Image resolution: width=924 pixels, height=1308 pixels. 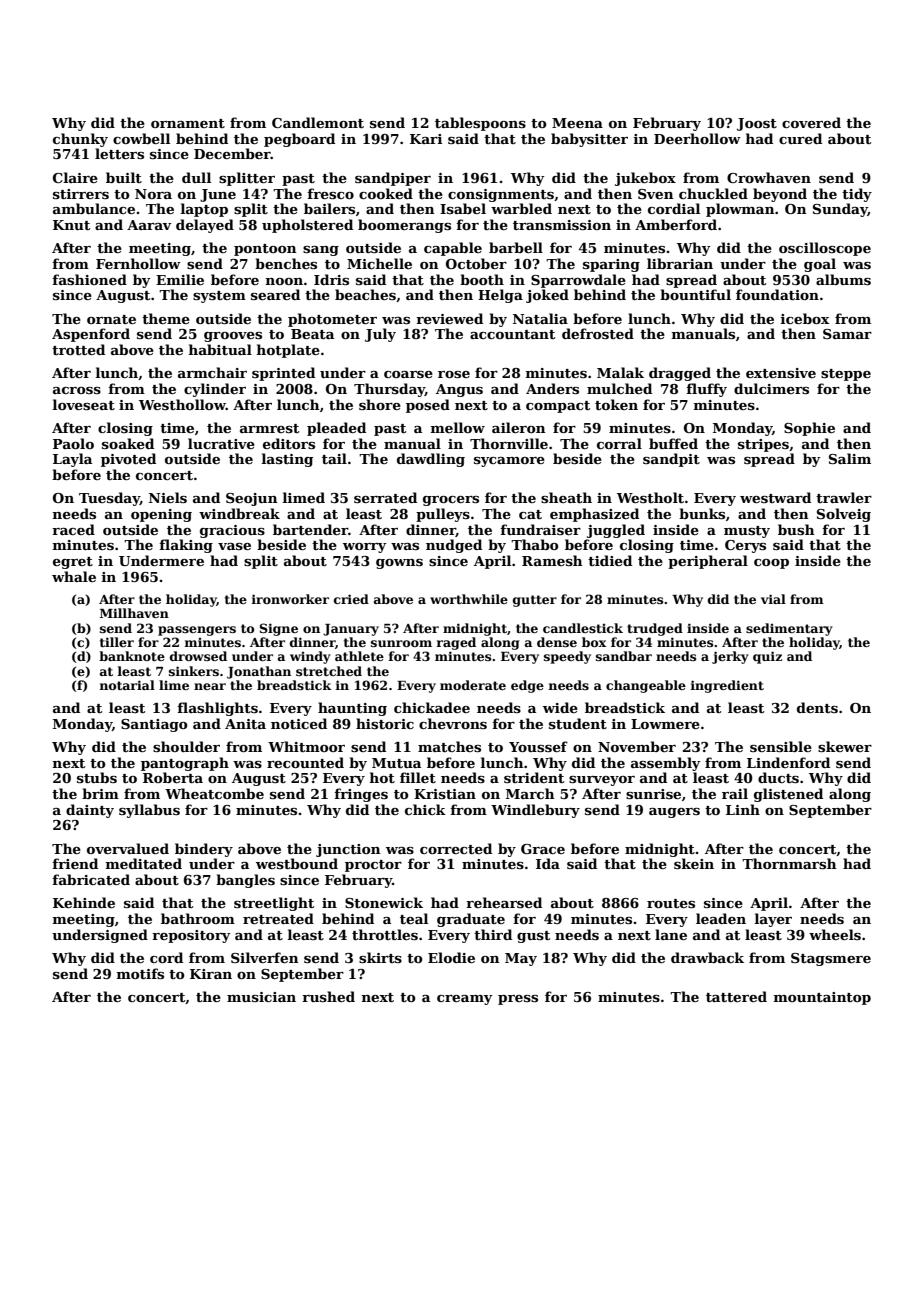 What do you see at coordinates (140, 973) in the screenshot?
I see `motifs` at bounding box center [140, 973].
